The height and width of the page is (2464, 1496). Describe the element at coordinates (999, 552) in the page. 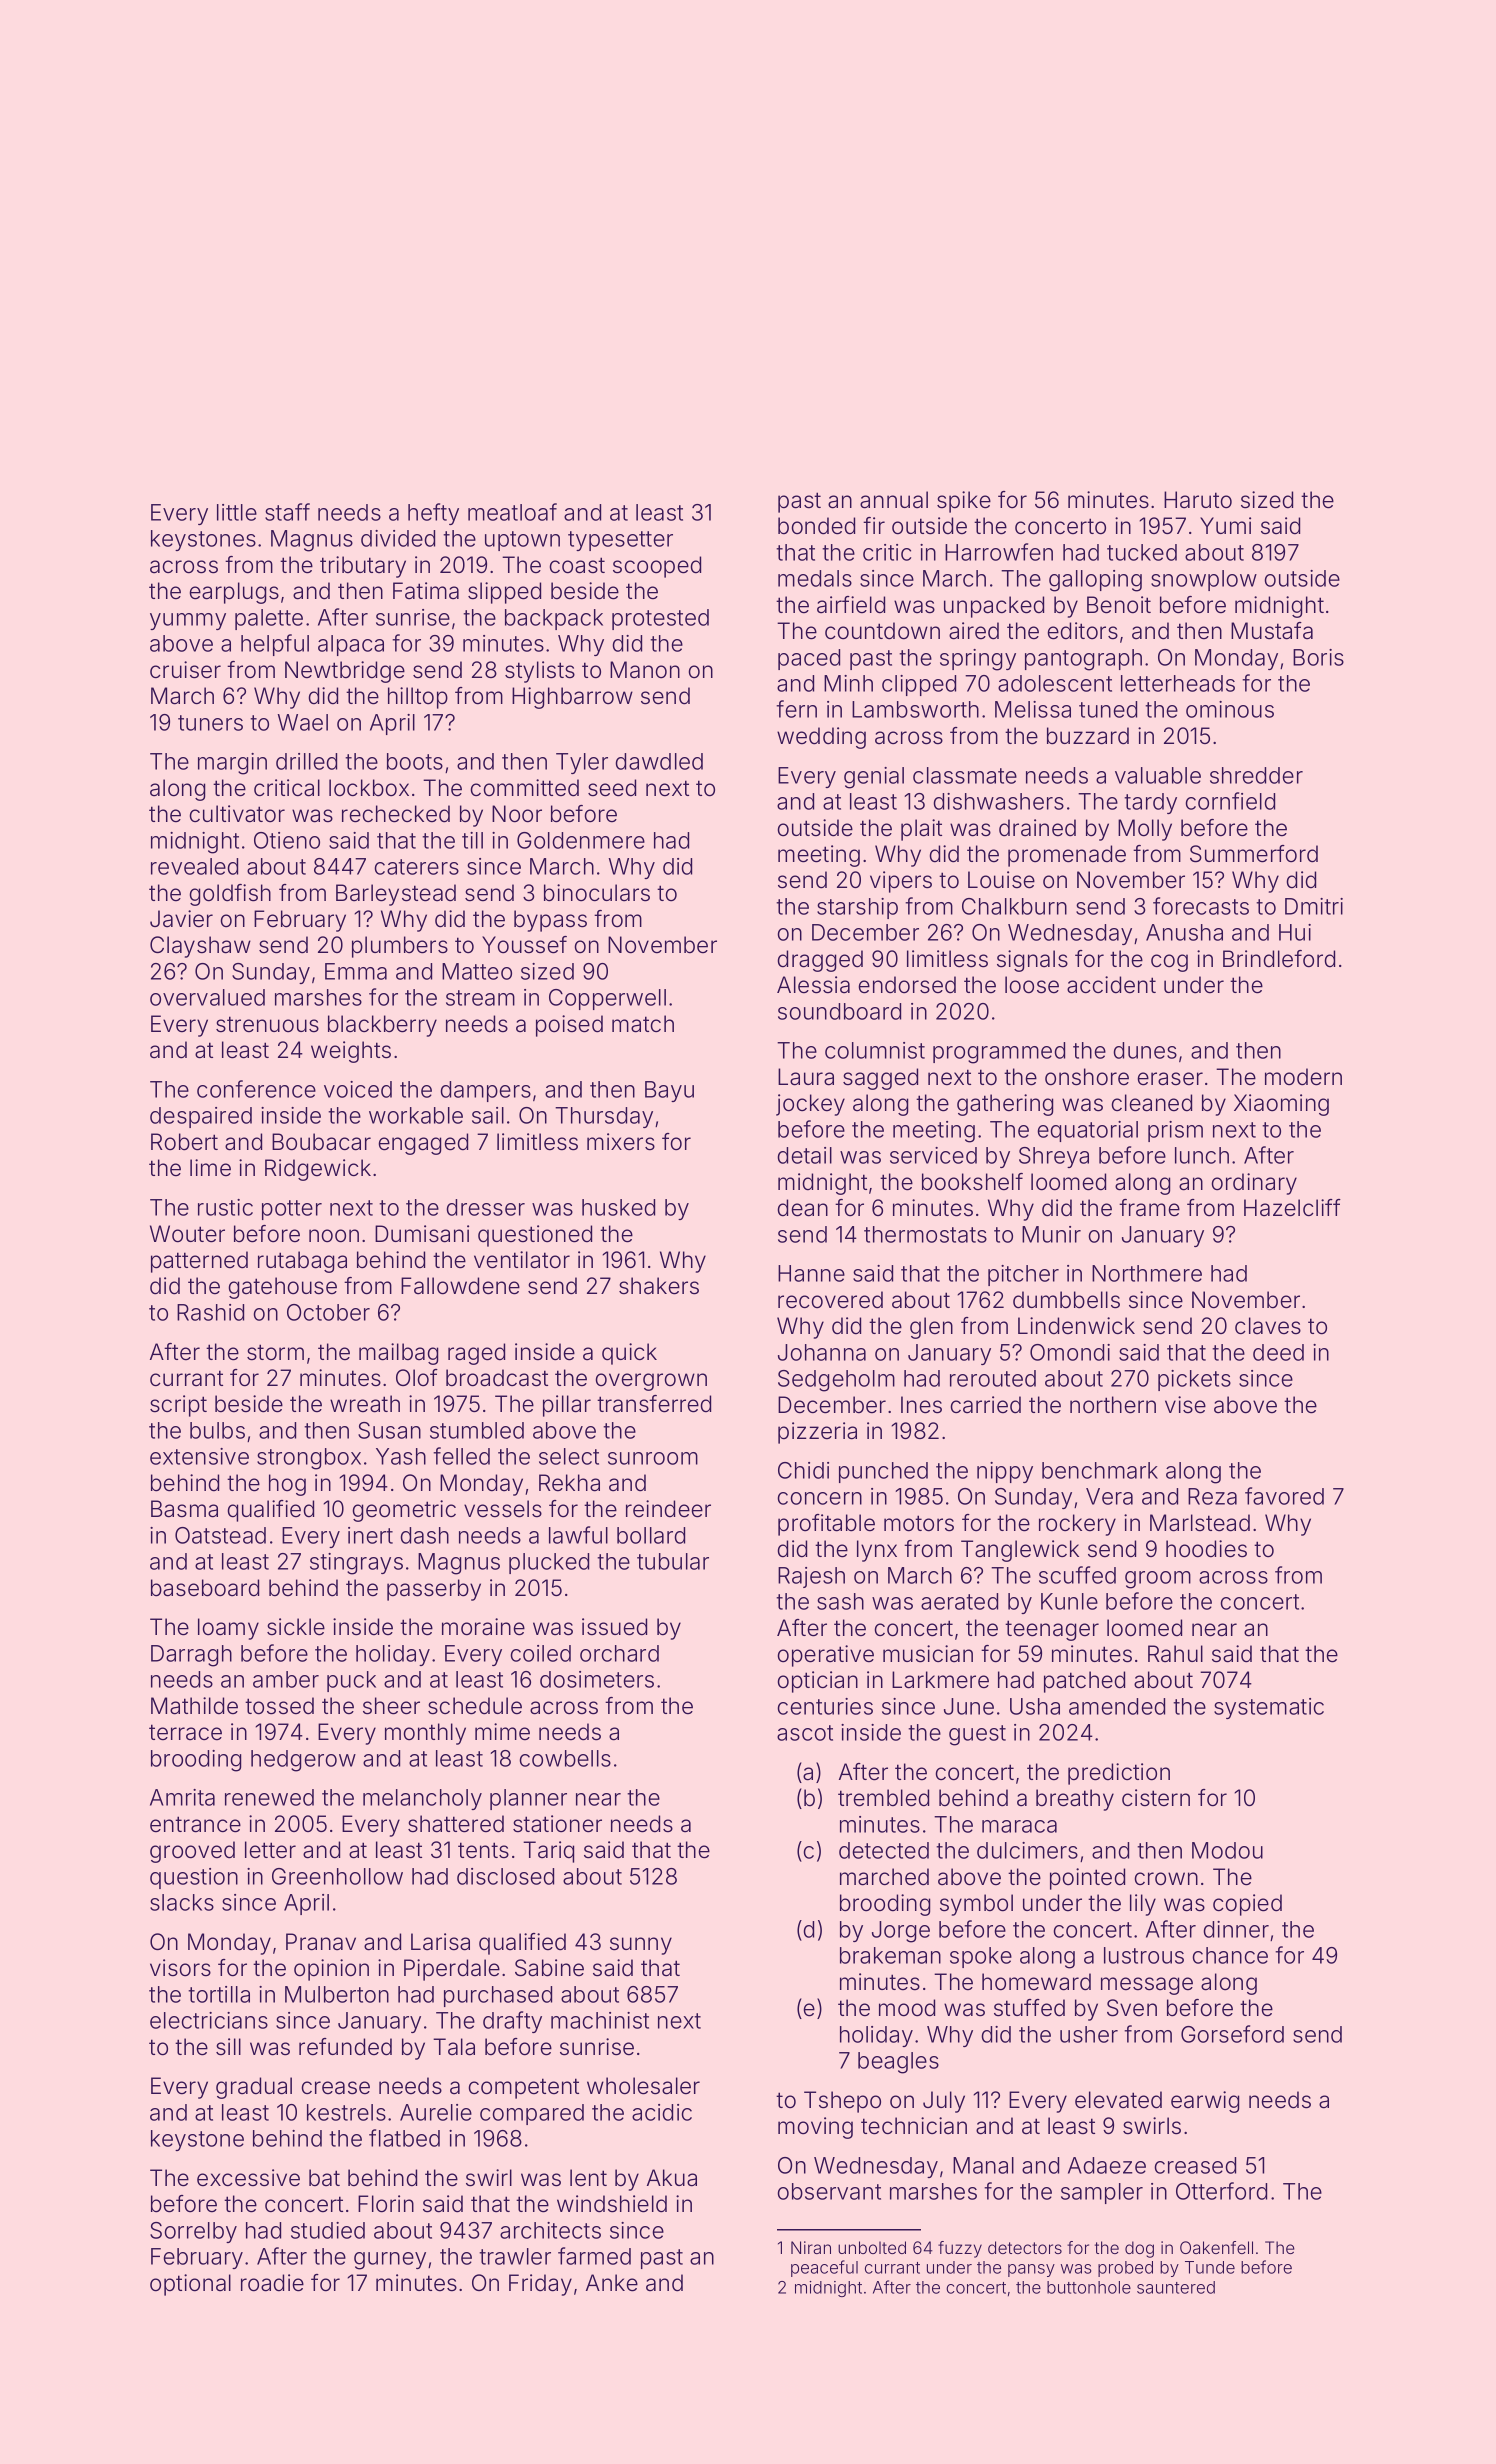

I see `Harrowfen` at that location.
